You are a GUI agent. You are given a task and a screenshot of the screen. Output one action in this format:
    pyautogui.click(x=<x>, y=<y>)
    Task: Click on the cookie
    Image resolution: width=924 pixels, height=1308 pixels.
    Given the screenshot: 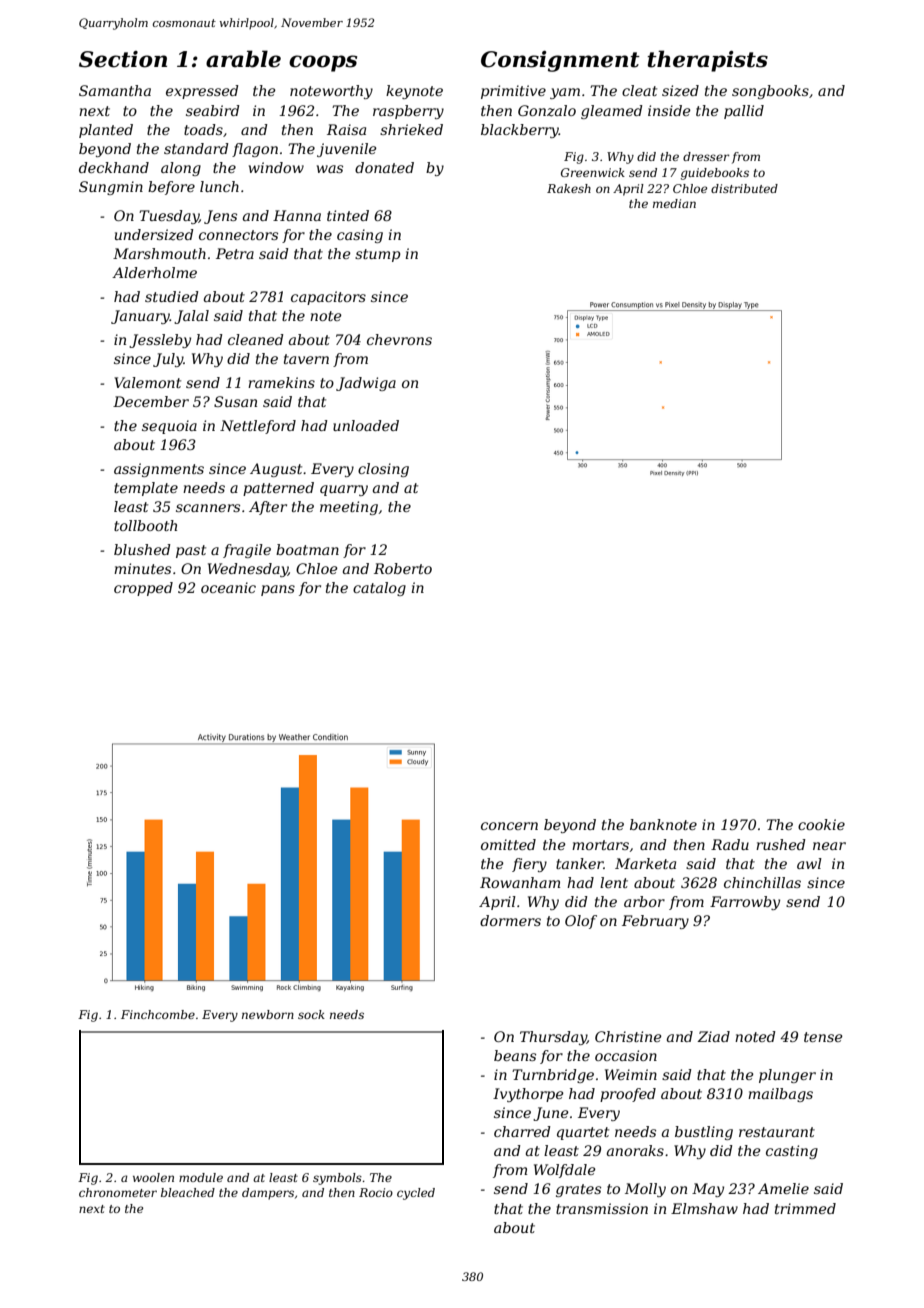 What is the action you would take?
    pyautogui.click(x=821, y=824)
